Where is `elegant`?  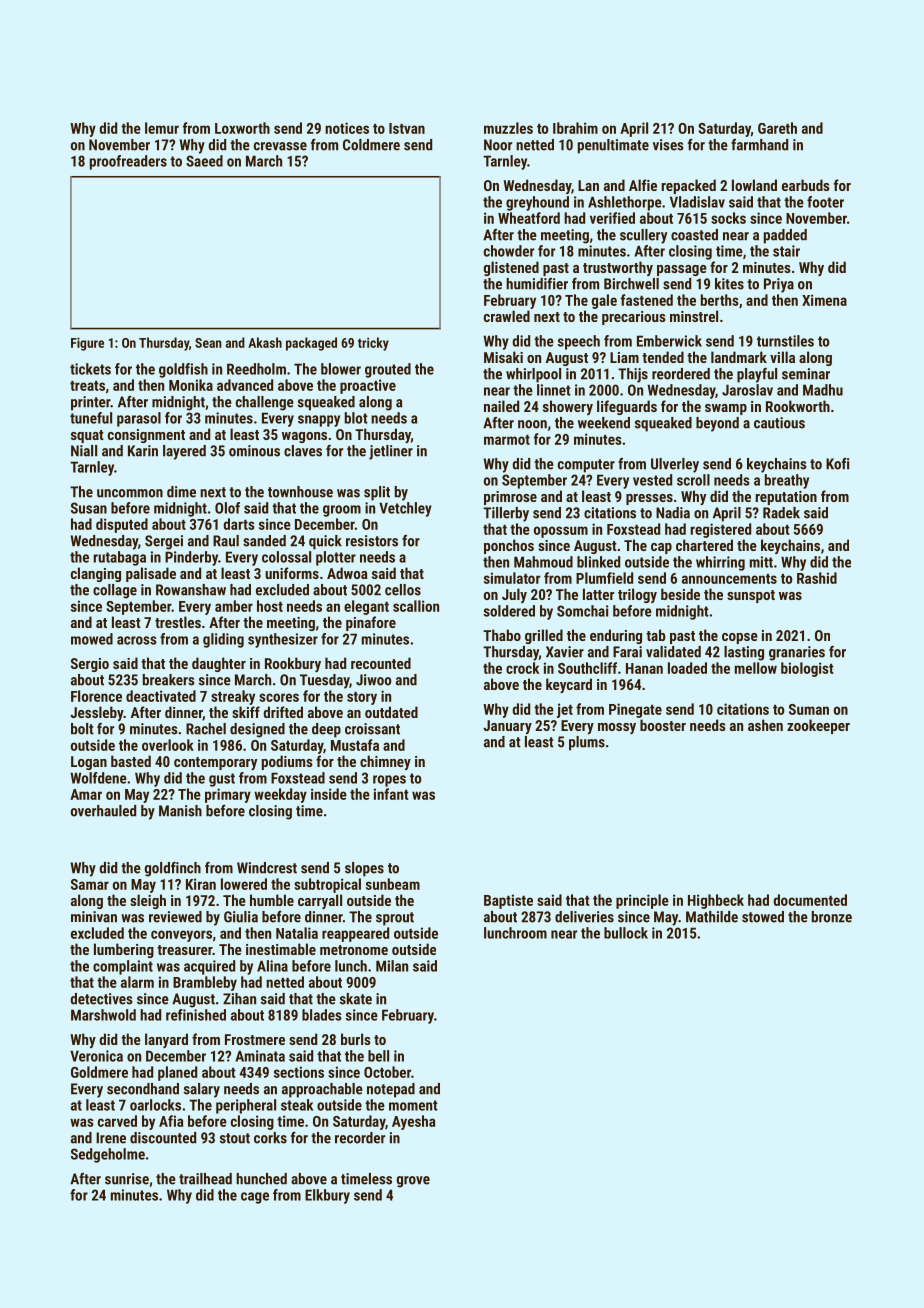 elegant is located at coordinates (366, 607).
